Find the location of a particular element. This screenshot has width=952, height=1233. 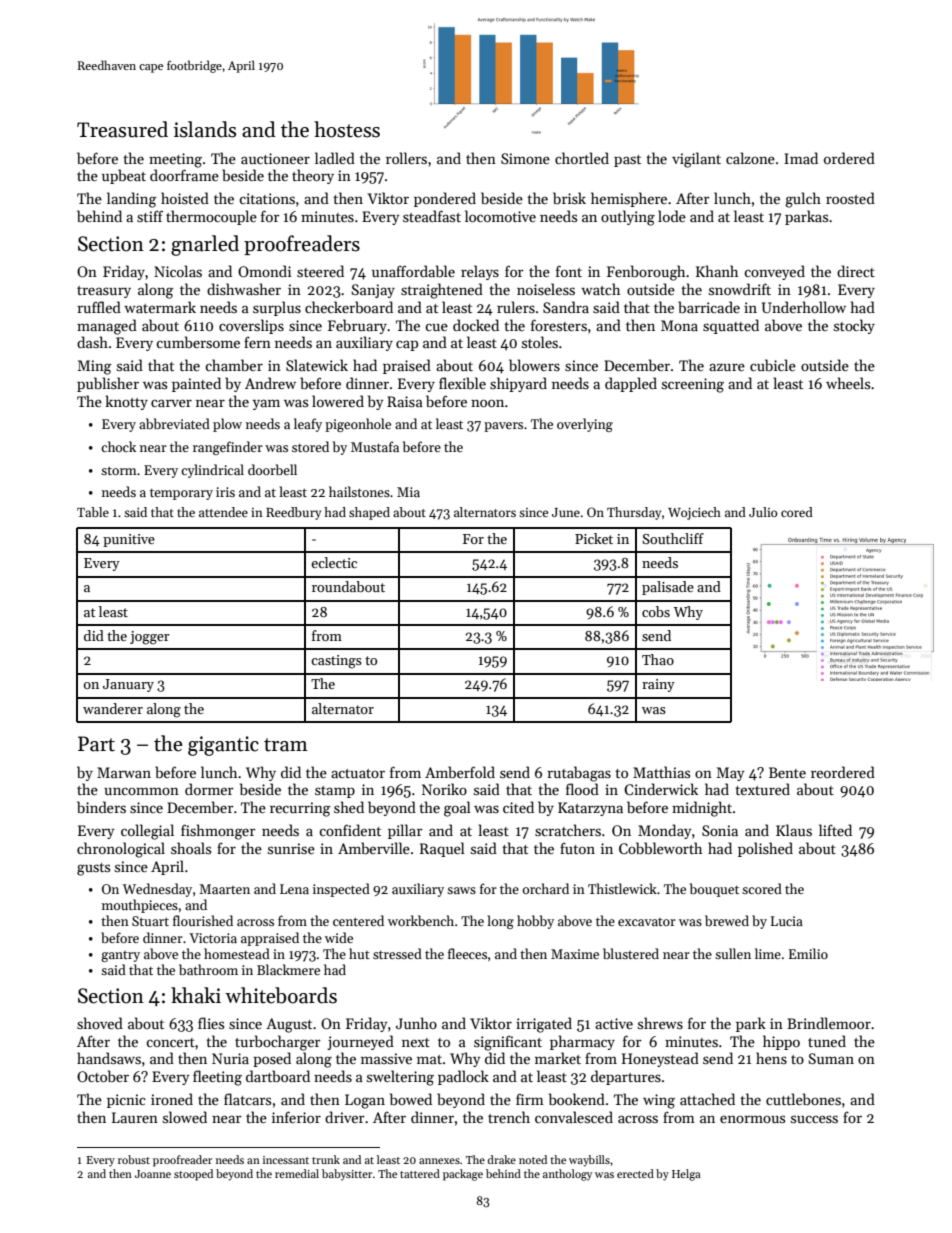

confident is located at coordinates (350, 830).
